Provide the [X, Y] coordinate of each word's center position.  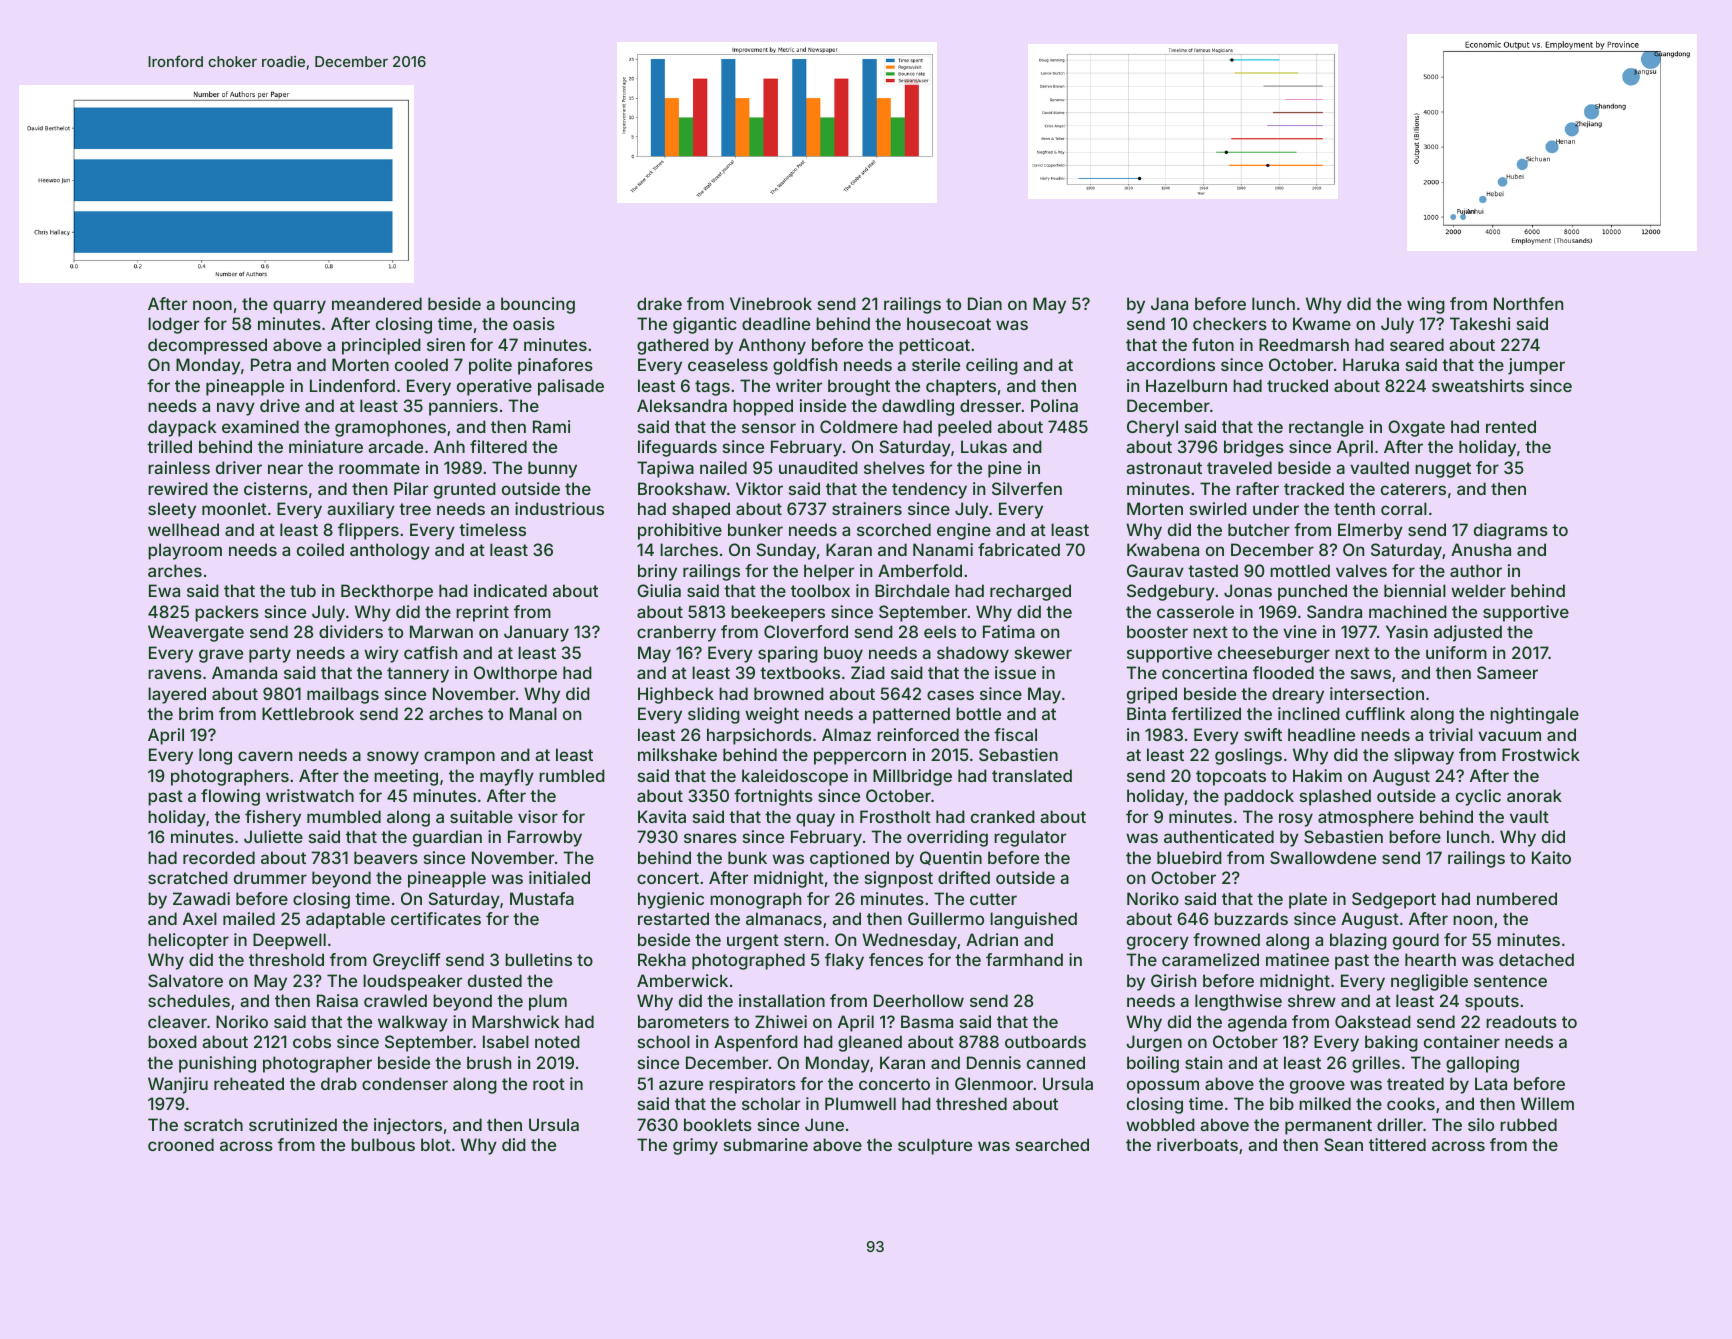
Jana [1169, 303]
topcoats [1231, 778]
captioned [849, 859]
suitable [481, 816]
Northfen [1528, 303]
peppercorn [860, 758]
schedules [189, 1000]
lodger [173, 325]
